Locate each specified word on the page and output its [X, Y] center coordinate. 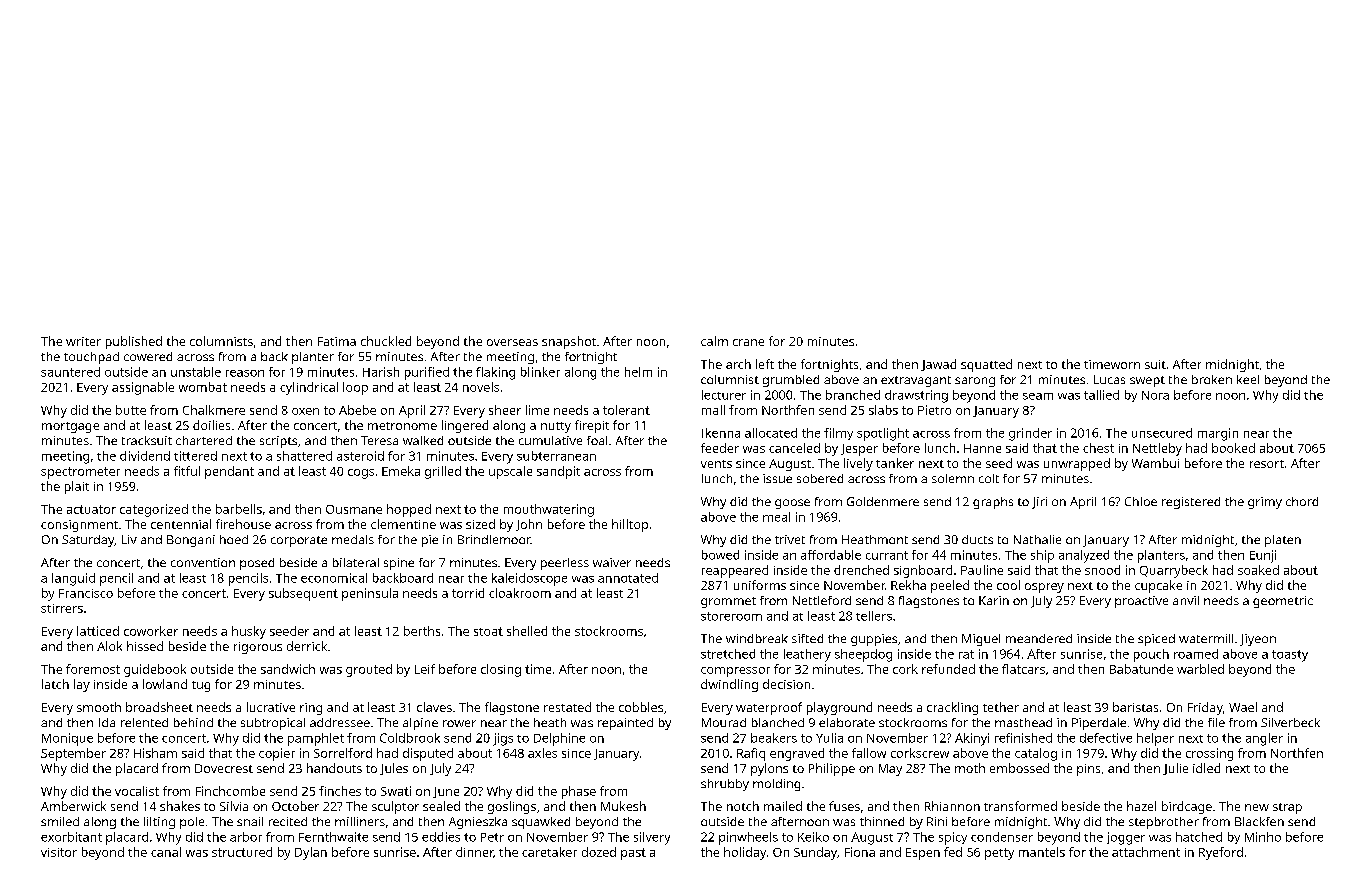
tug [201, 686]
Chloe [1141, 501]
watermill [1206, 638]
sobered [820, 478]
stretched [728, 654]
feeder [720, 448]
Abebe [357, 410]
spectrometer [80, 473]
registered [1191, 503]
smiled [60, 821]
